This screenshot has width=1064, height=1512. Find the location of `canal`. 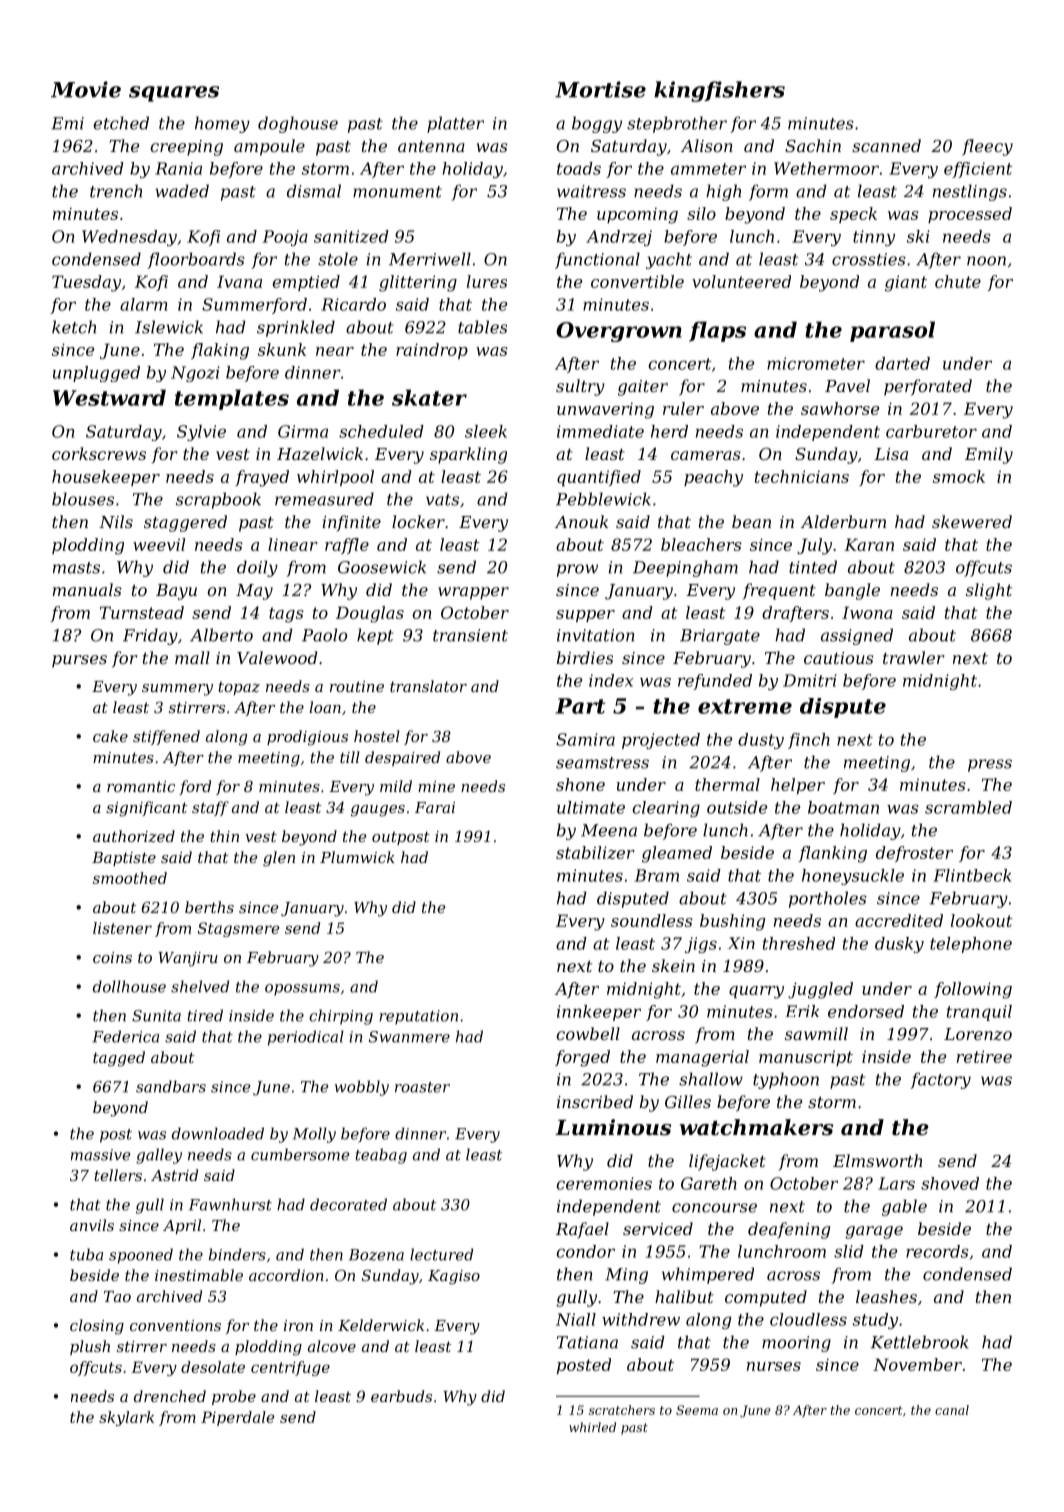

canal is located at coordinates (952, 1410).
